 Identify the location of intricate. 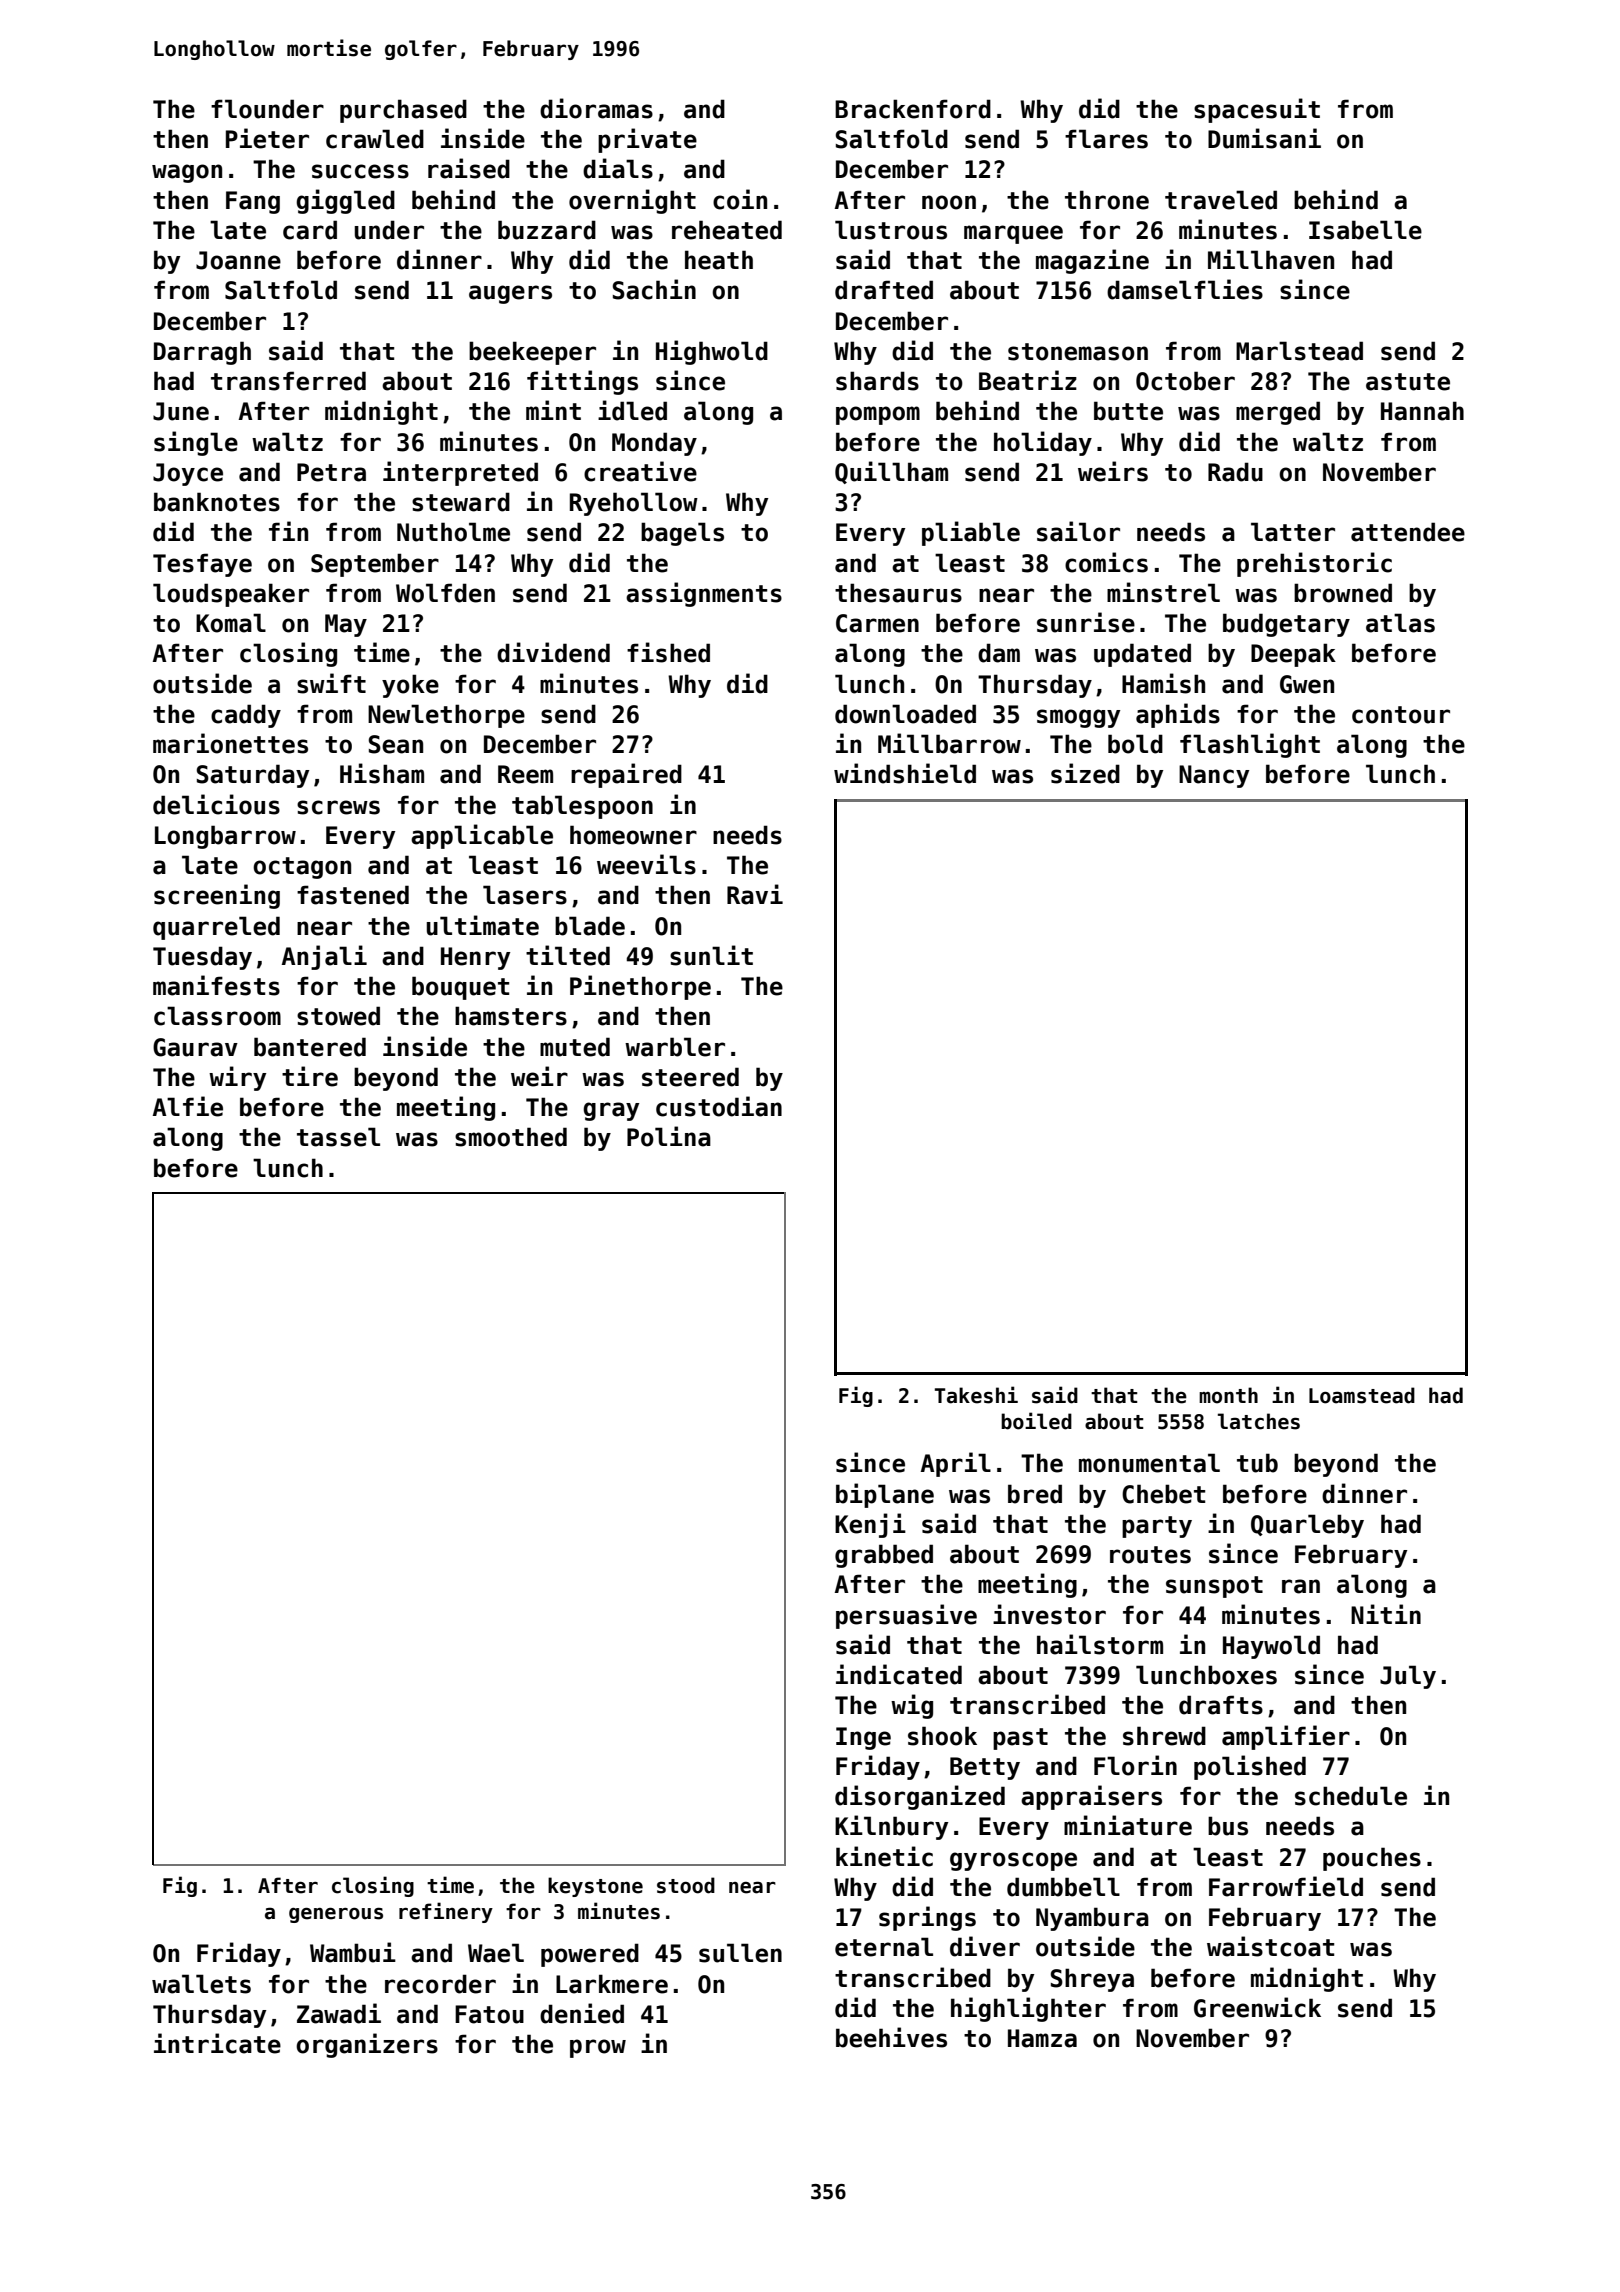
(217, 2043).
